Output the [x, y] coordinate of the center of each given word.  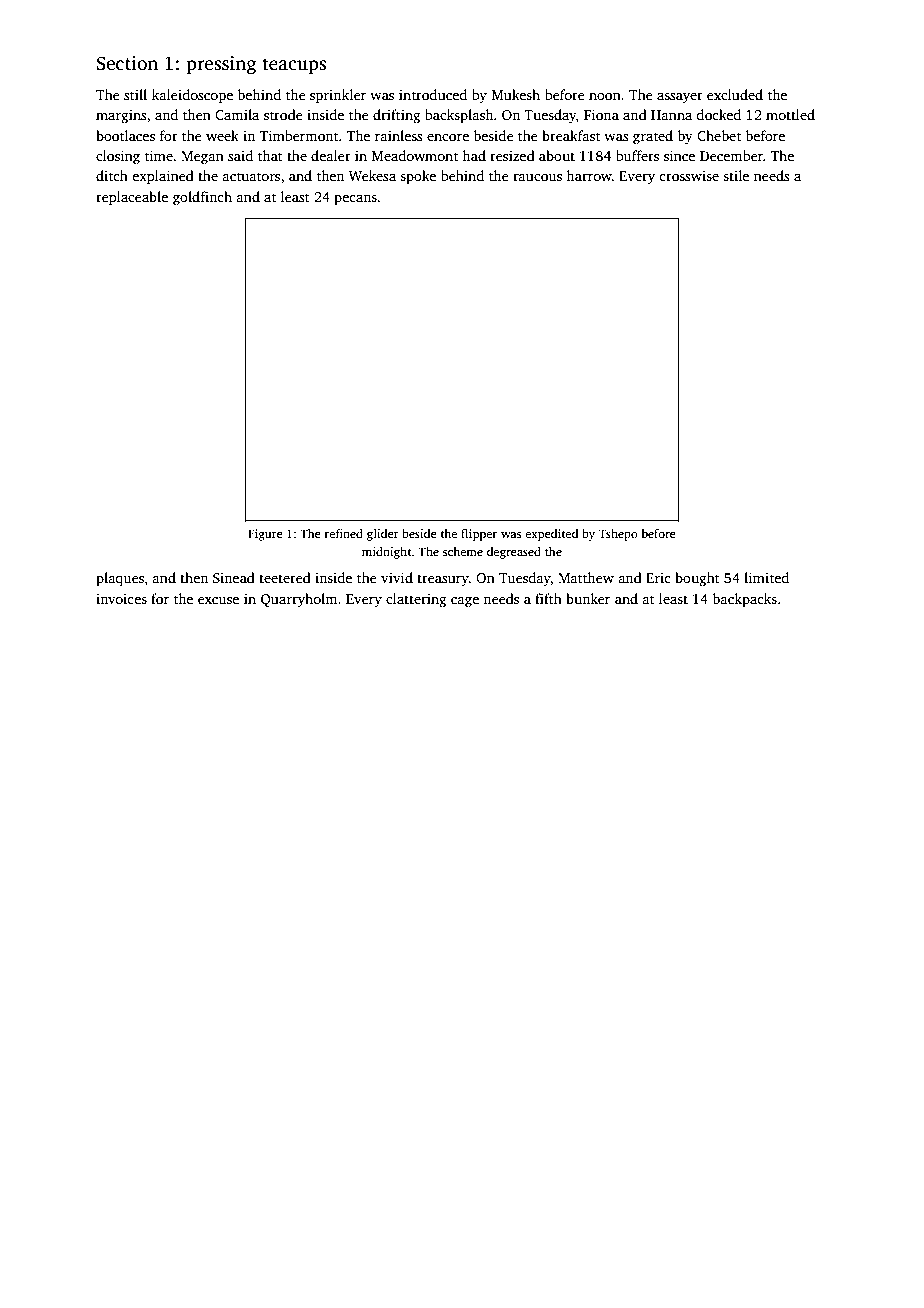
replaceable [132, 198]
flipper [479, 535]
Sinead [234, 577]
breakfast [571, 135]
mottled [790, 114]
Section [127, 63]
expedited [551, 535]
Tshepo [618, 535]
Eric [658, 578]
